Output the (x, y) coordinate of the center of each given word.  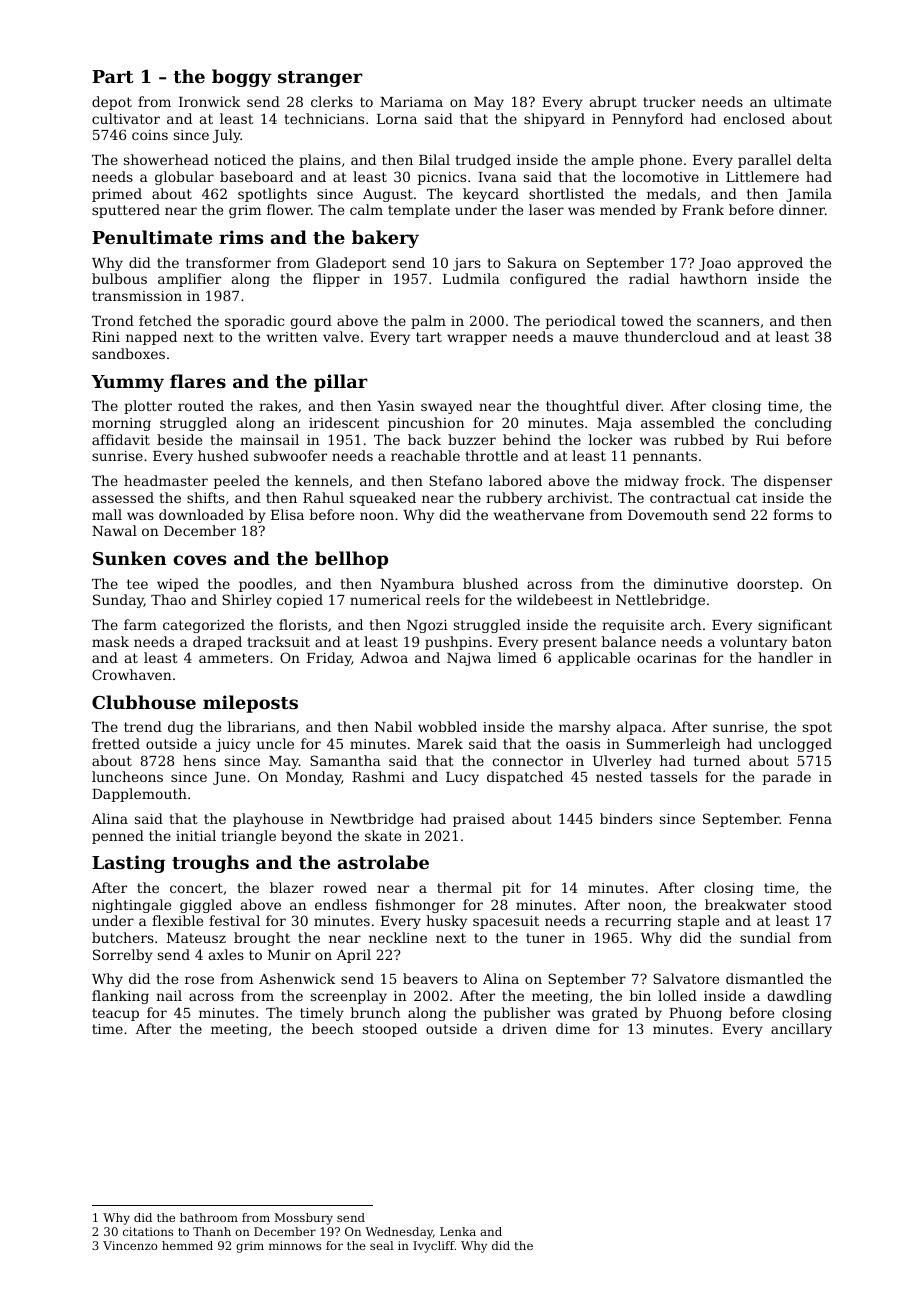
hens (199, 760)
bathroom (209, 1217)
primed (117, 195)
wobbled (447, 726)
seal (382, 1245)
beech (333, 1028)
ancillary (801, 1030)
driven (524, 1028)
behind (527, 439)
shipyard (554, 120)
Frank (703, 209)
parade (787, 778)
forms (793, 514)
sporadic (254, 322)
